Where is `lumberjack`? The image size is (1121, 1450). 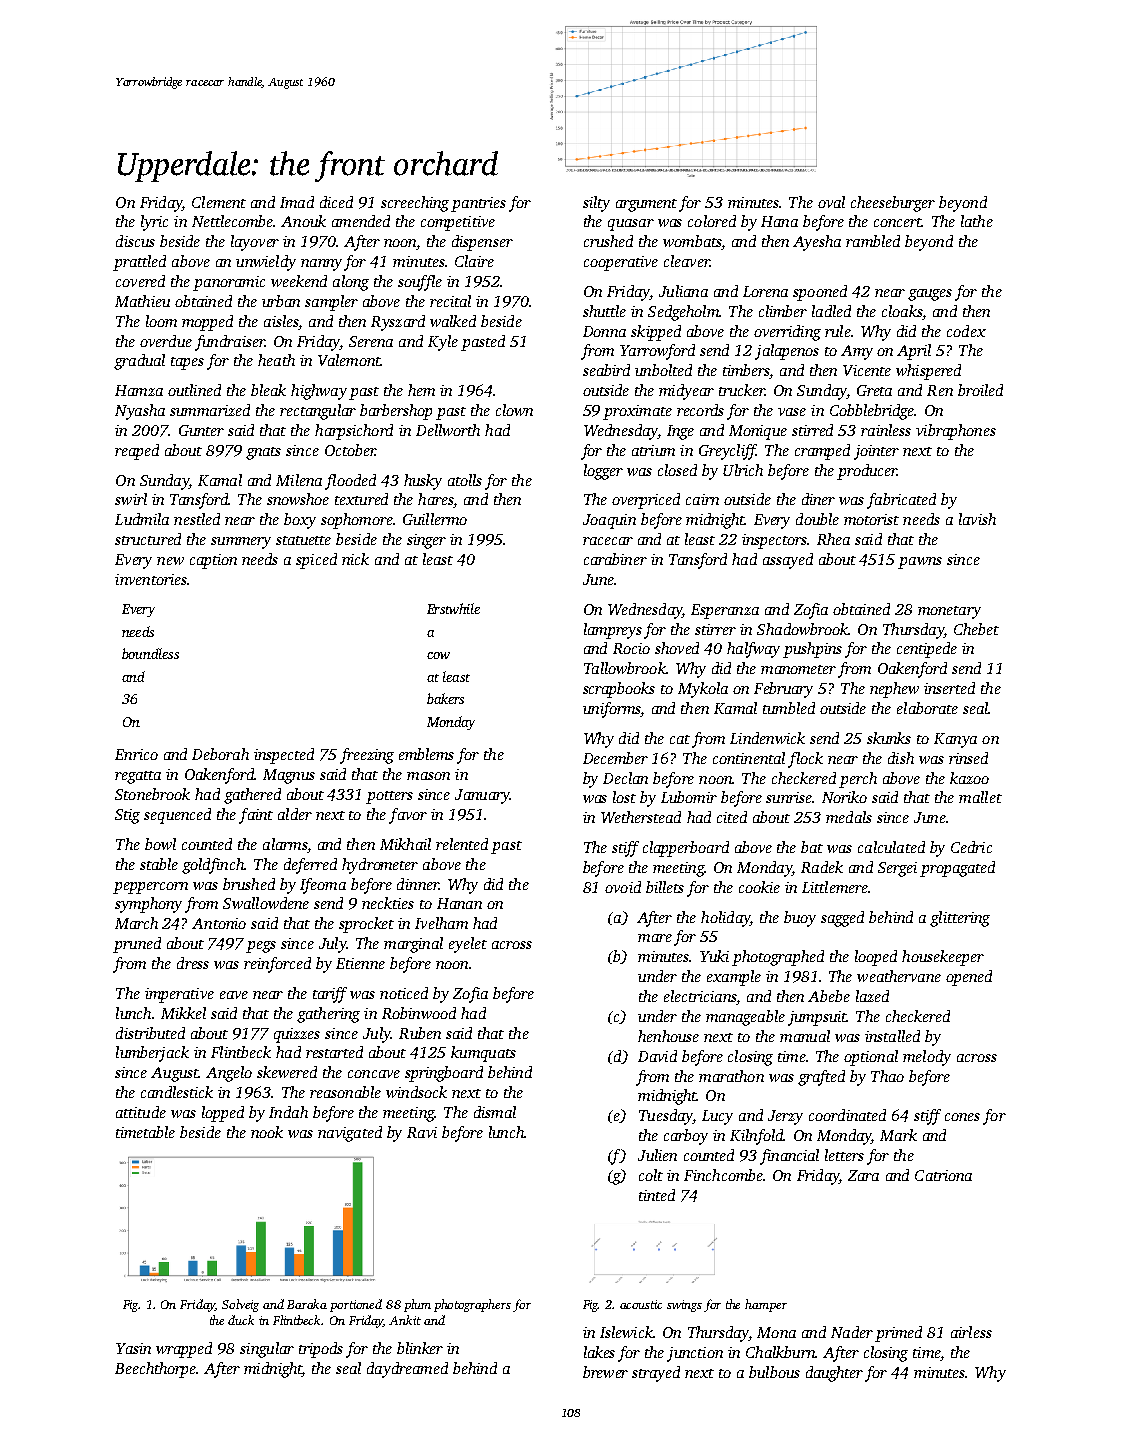
lumberjack is located at coordinates (152, 1054).
